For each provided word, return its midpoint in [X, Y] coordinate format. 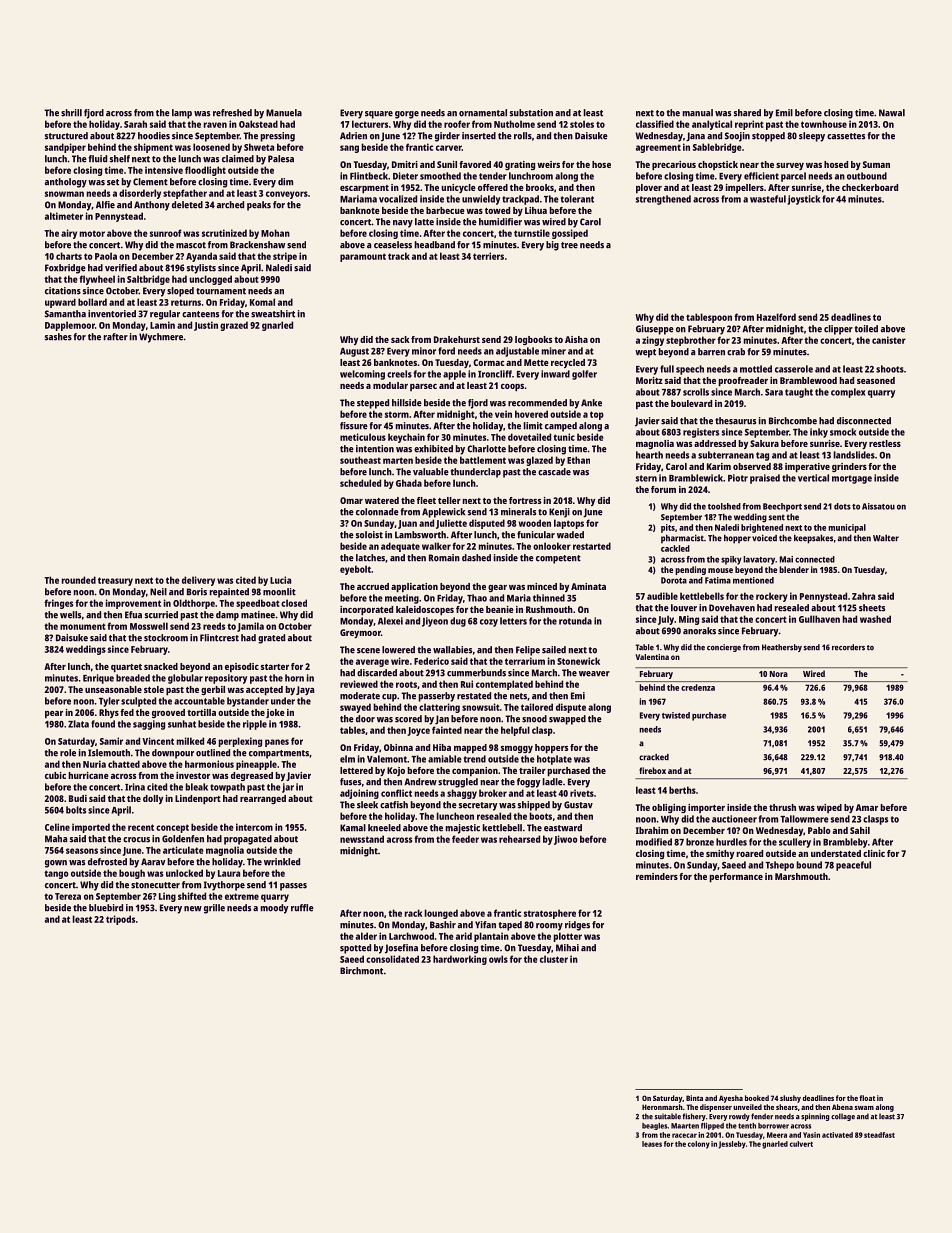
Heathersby [782, 648]
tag [762, 456]
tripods [120, 920]
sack [400, 339]
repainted [229, 593]
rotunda [575, 621]
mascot [191, 245]
